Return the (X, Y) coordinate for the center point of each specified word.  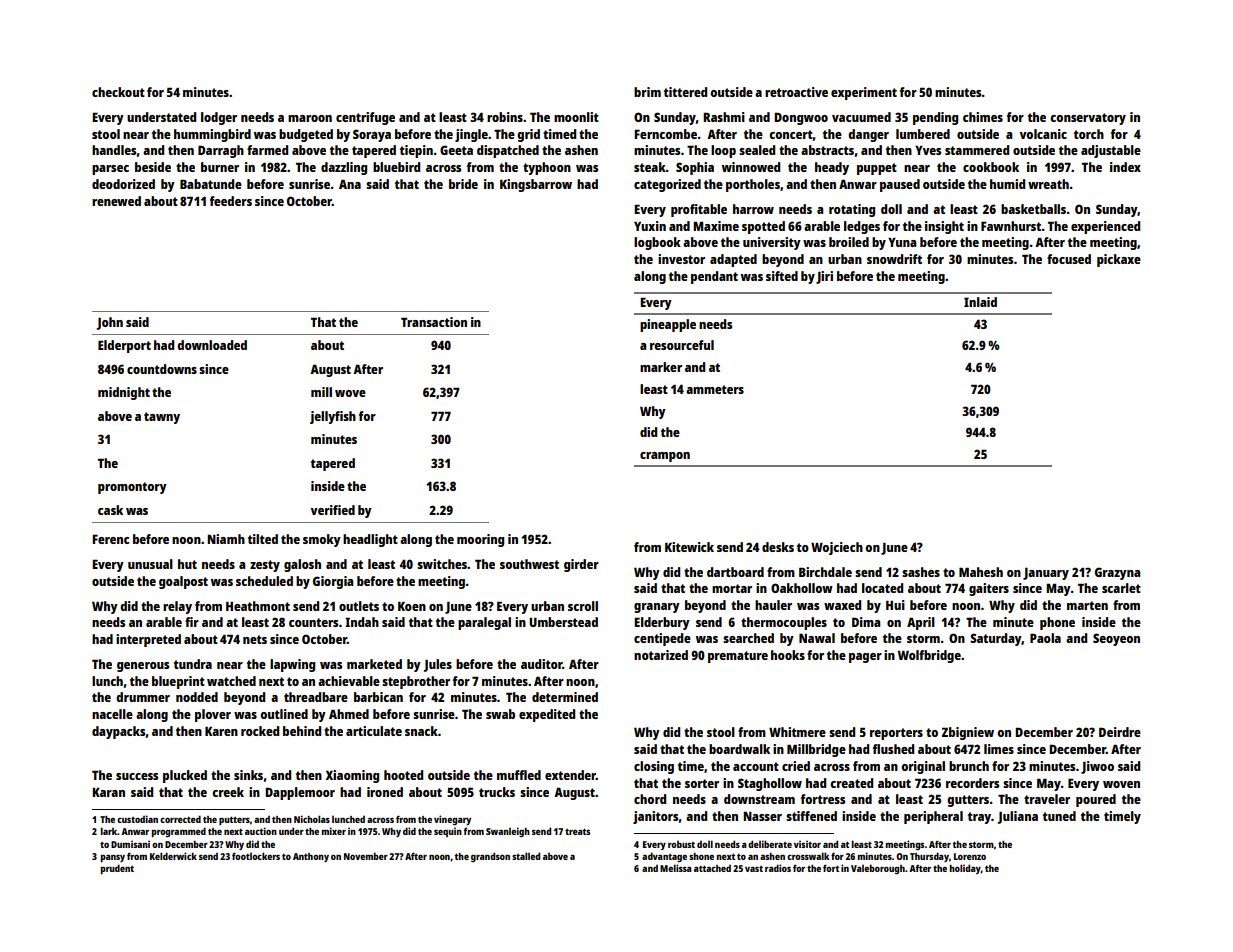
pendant (714, 277)
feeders (231, 201)
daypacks (119, 732)
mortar (732, 588)
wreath (1048, 184)
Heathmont (258, 606)
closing (654, 767)
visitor (807, 844)
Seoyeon (1116, 639)
